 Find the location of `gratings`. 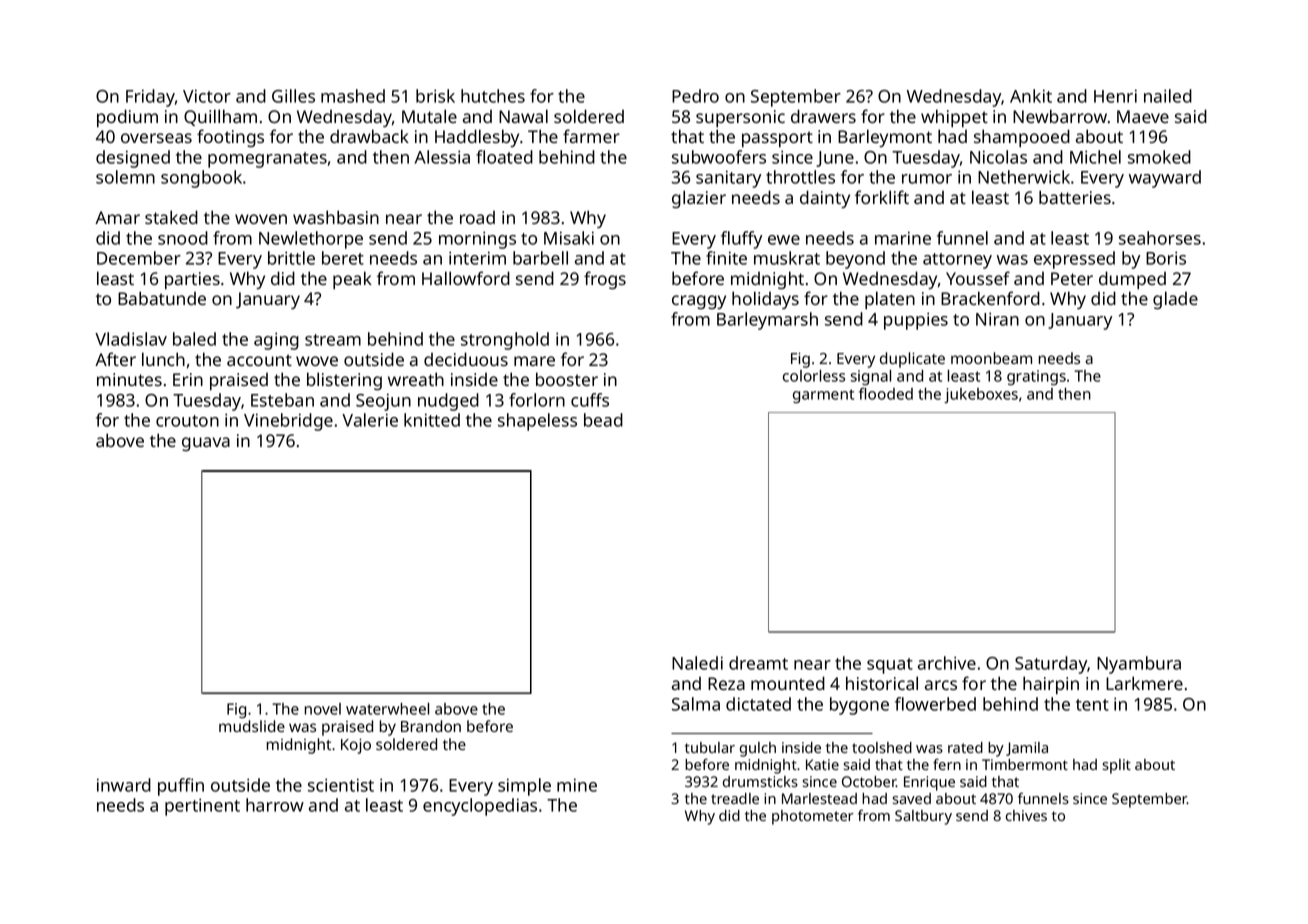

gratings is located at coordinates (1036, 377).
